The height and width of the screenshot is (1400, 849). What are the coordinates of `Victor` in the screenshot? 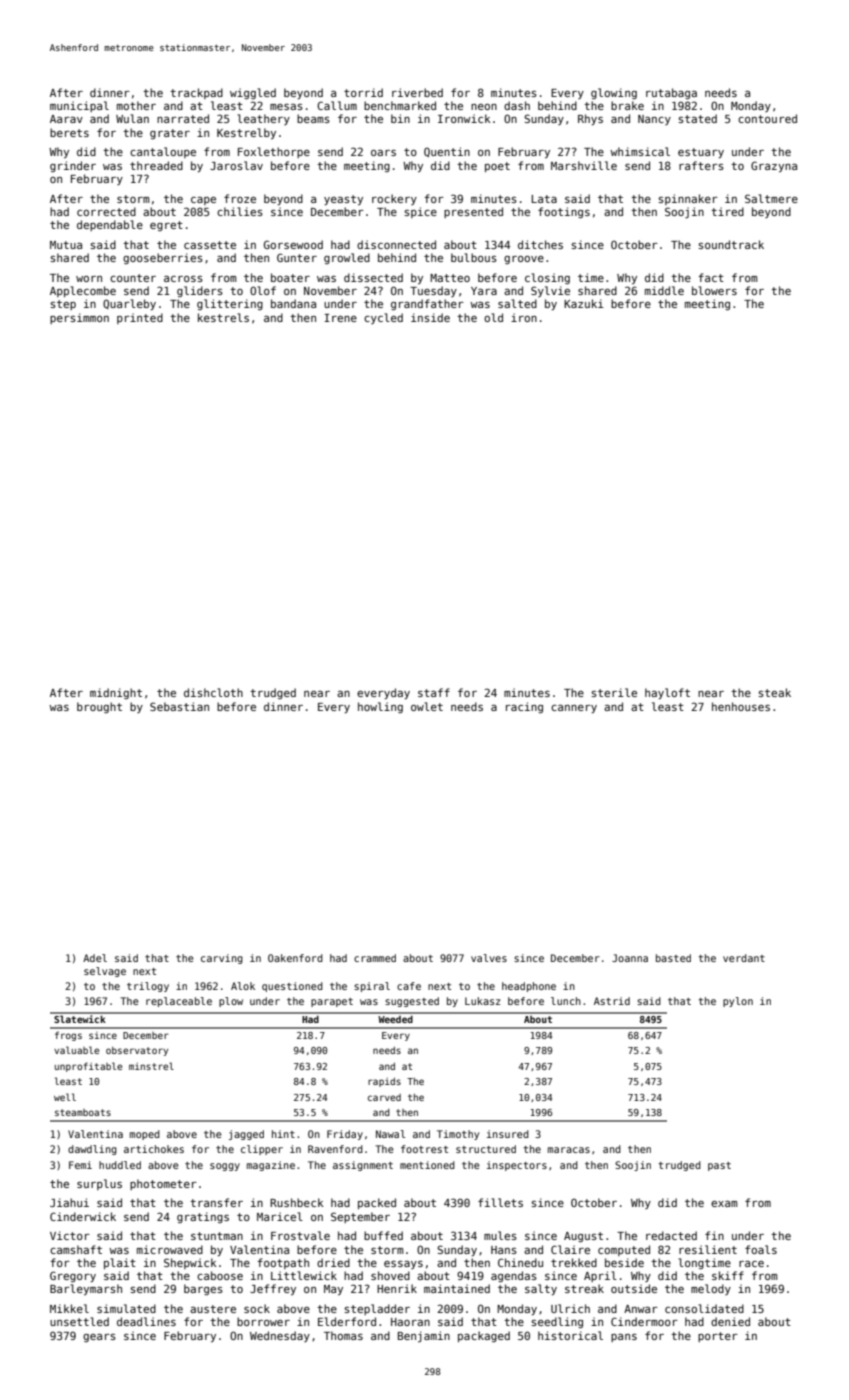 It's located at (70, 1235).
